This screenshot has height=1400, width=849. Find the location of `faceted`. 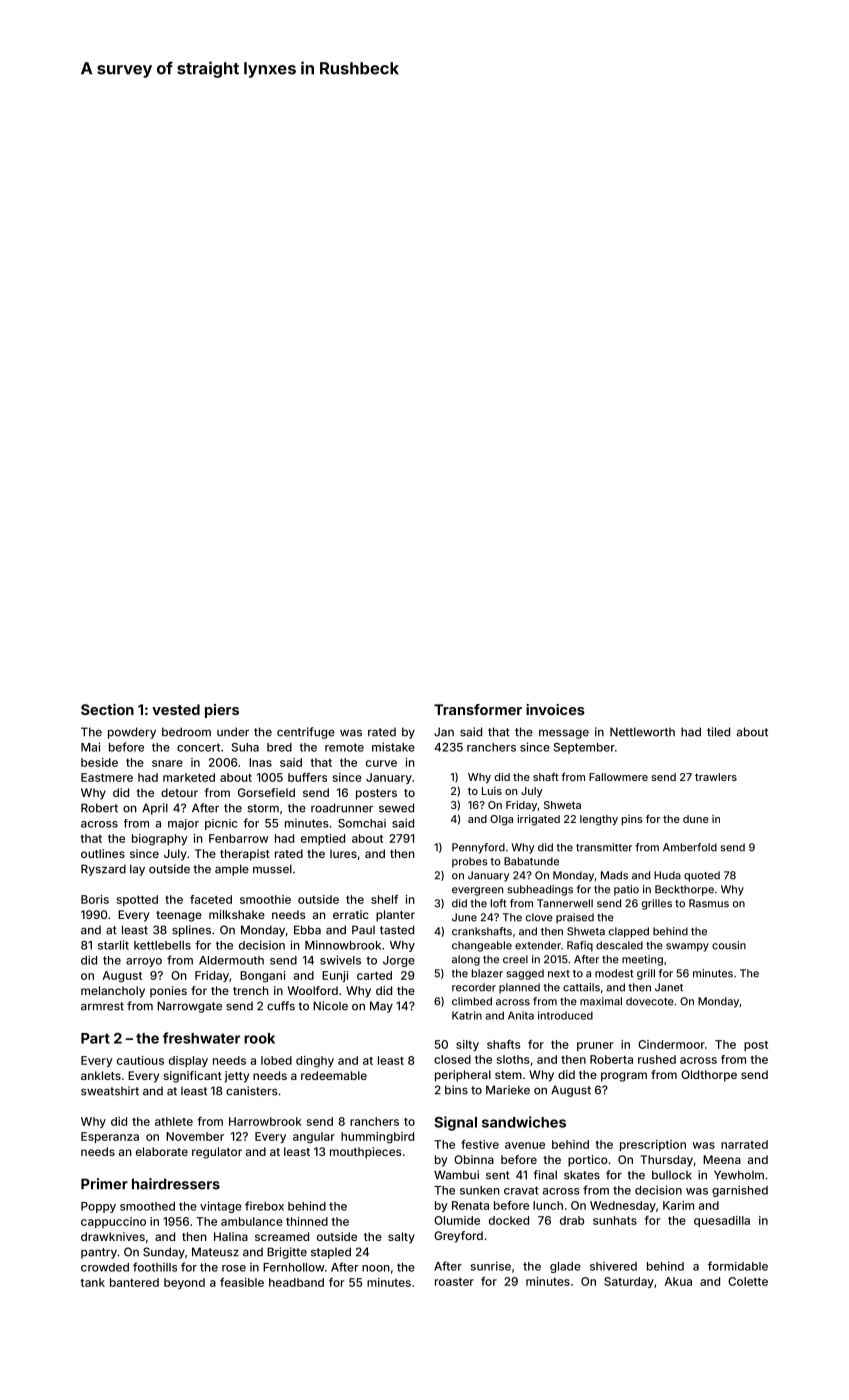

faceted is located at coordinates (211, 899).
